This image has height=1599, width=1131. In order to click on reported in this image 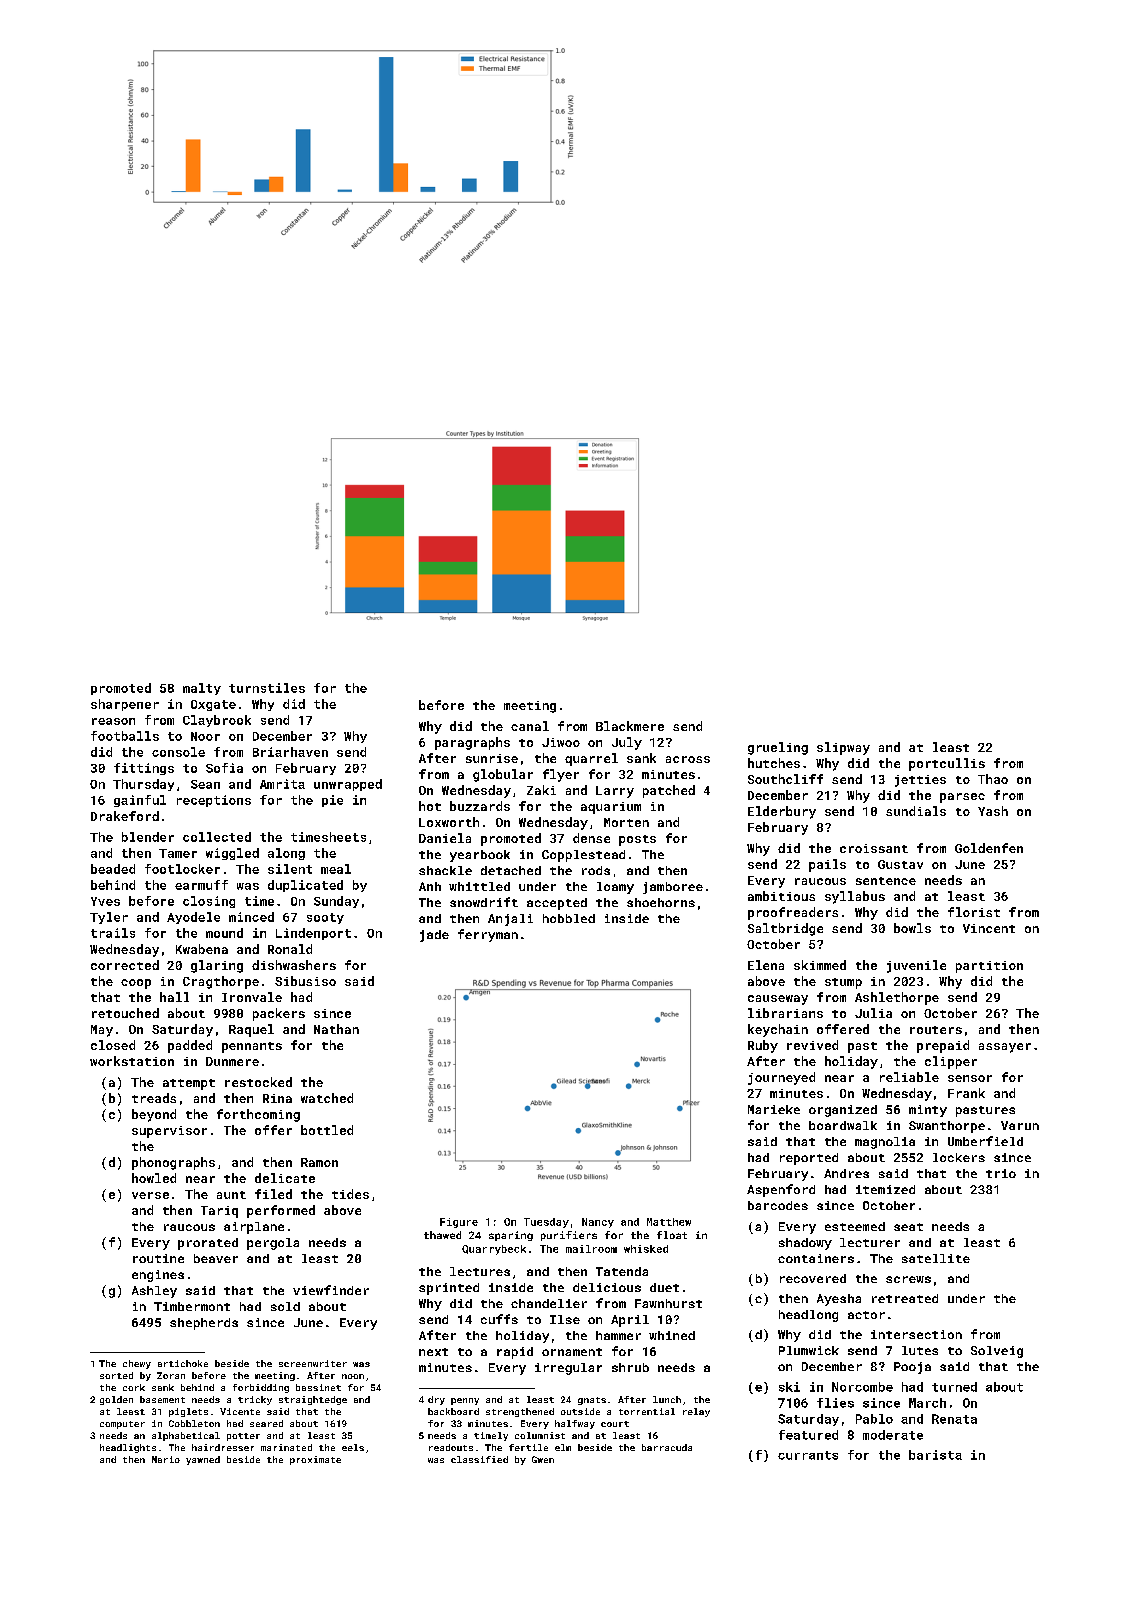, I will do `click(809, 1159)`.
